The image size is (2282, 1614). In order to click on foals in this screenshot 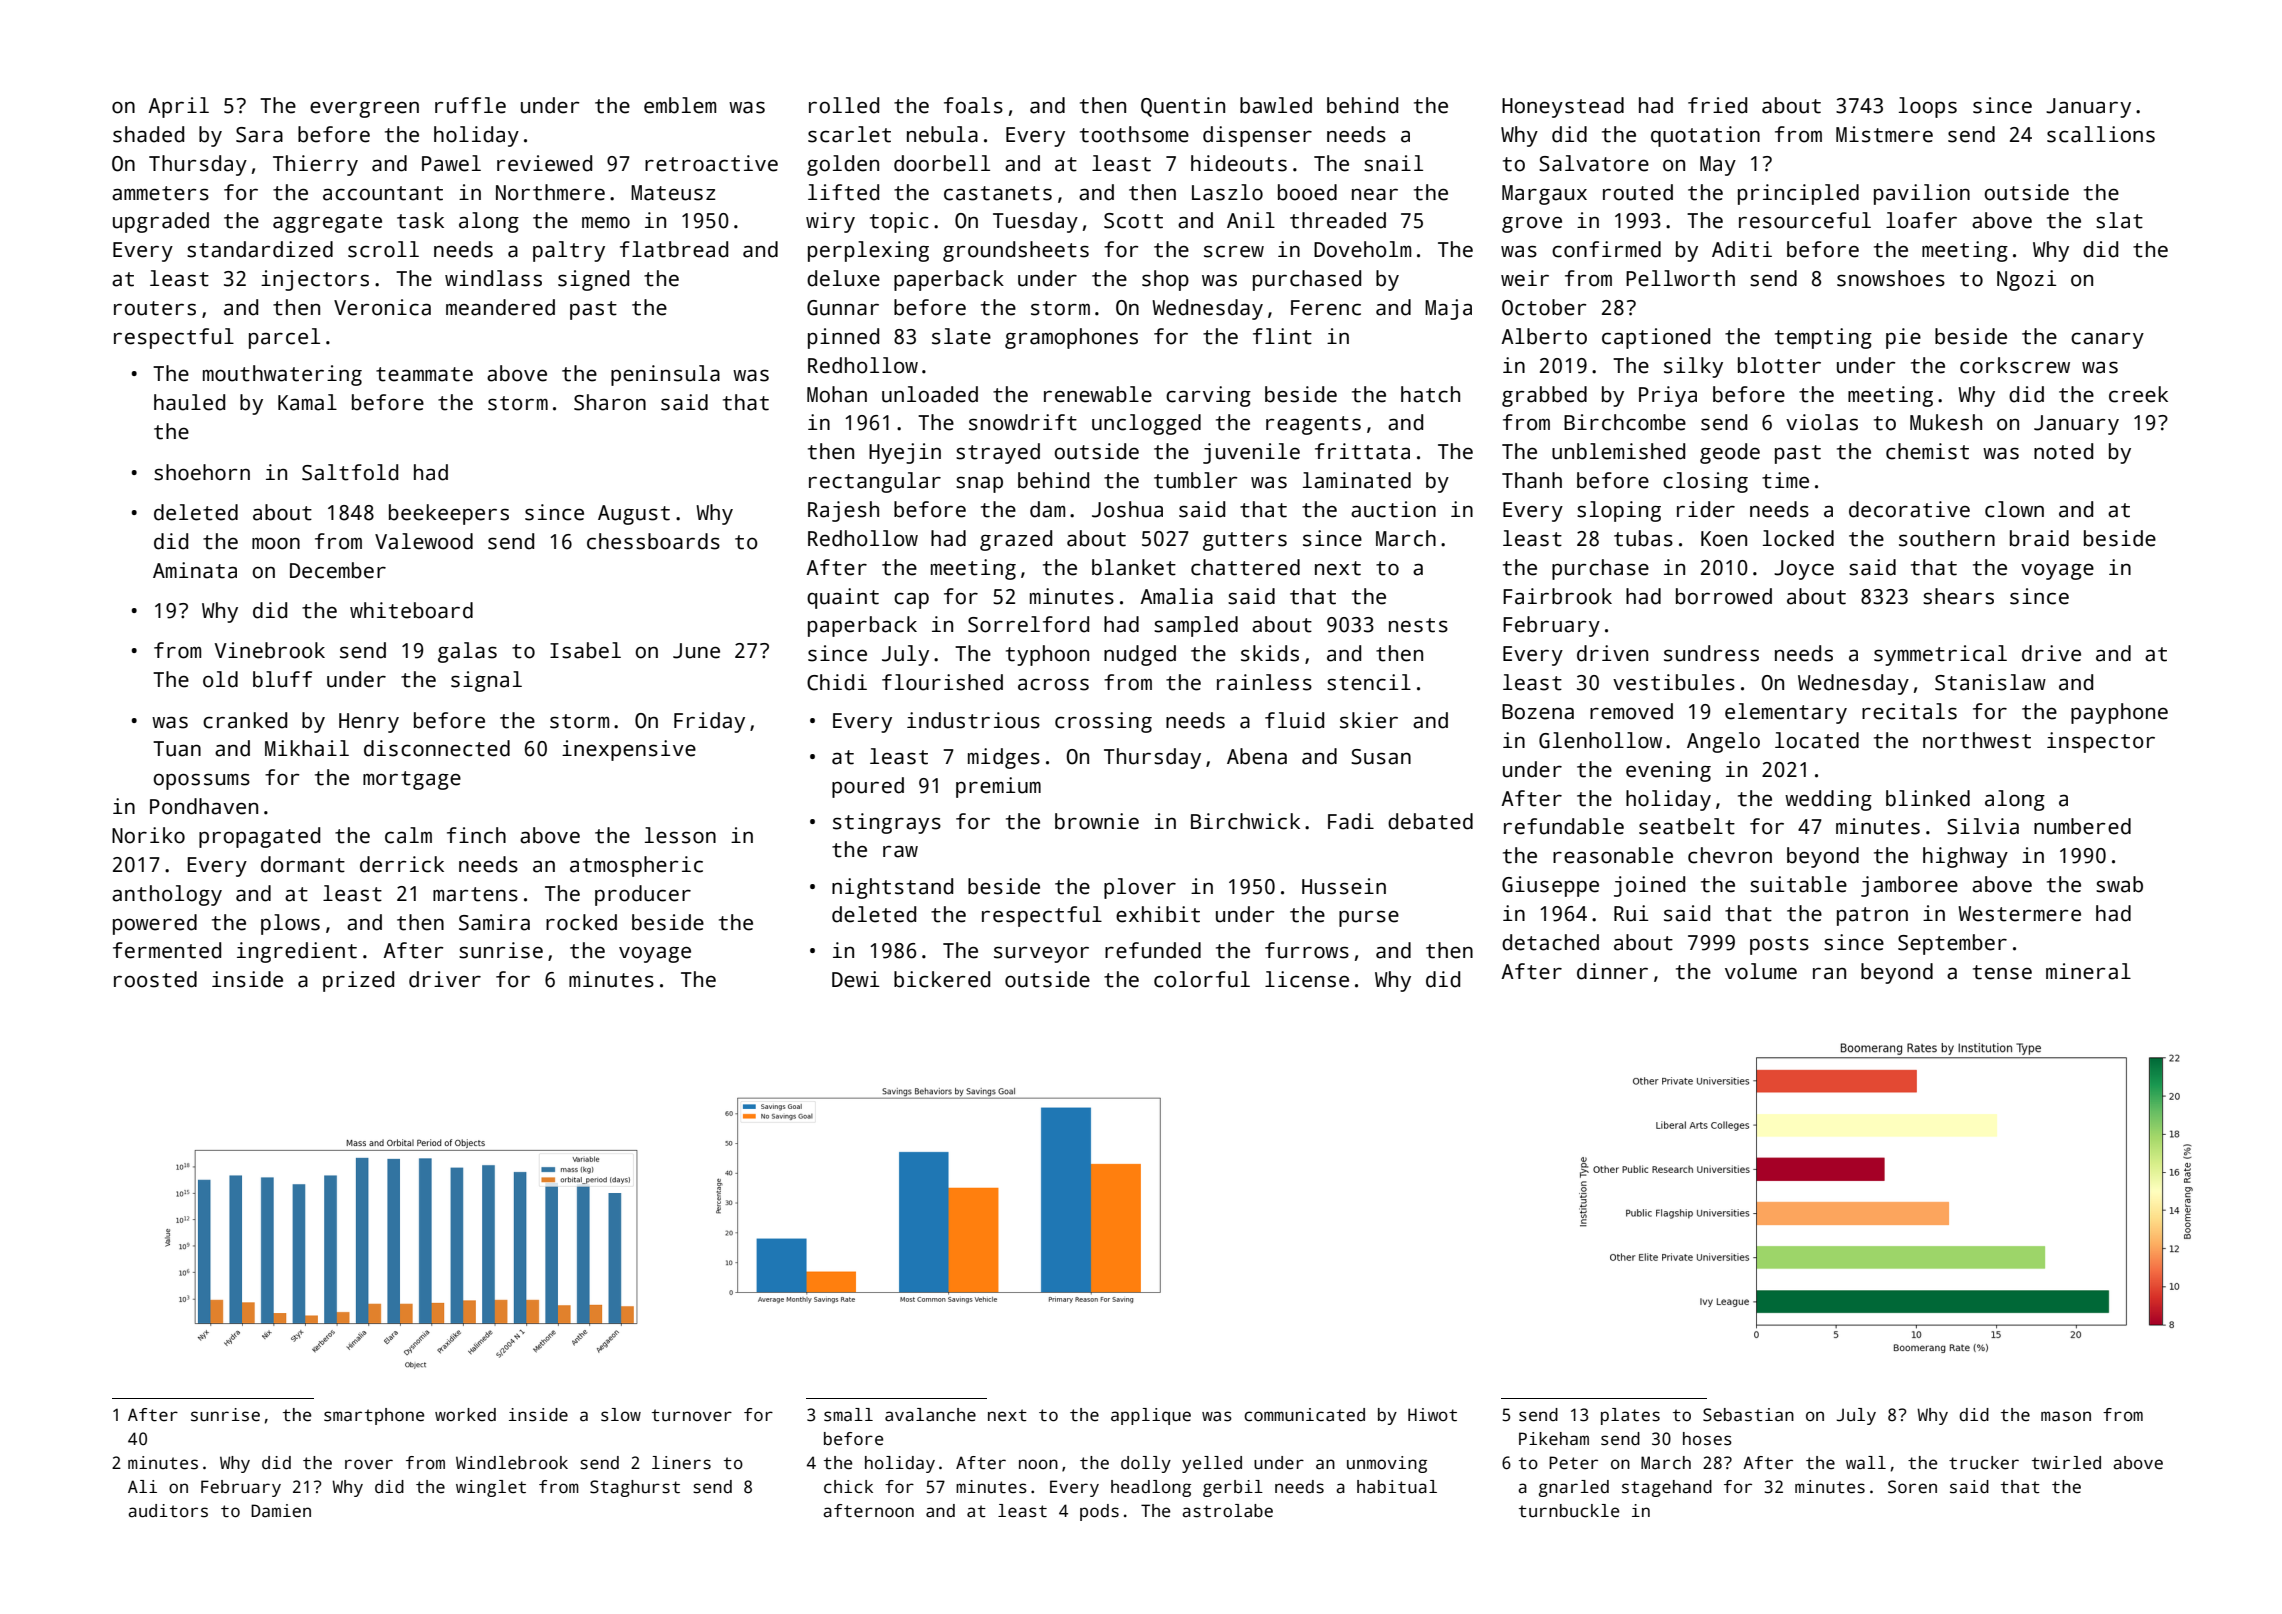, I will do `click(973, 105)`.
